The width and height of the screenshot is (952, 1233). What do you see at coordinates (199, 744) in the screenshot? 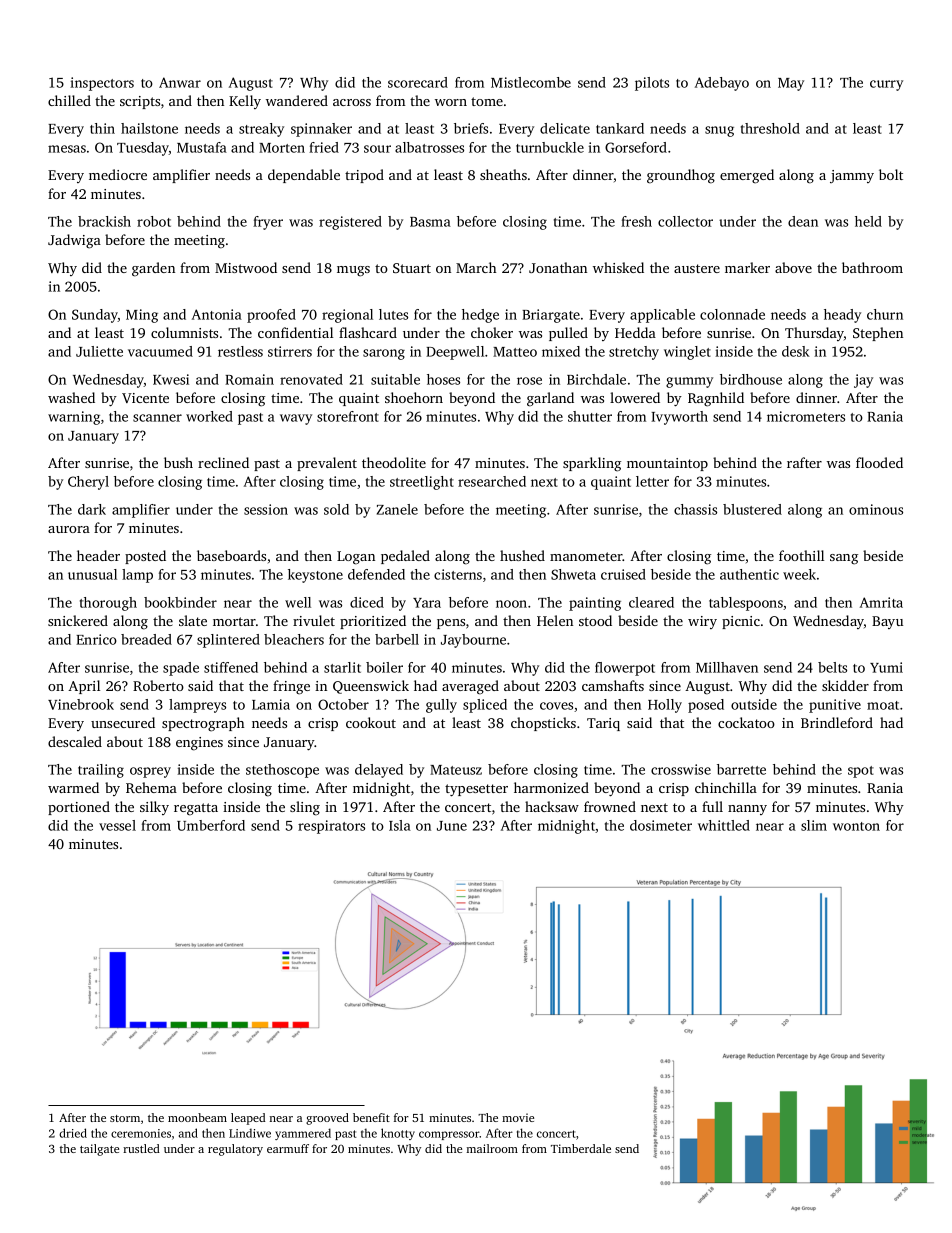
I see `engines` at bounding box center [199, 744].
